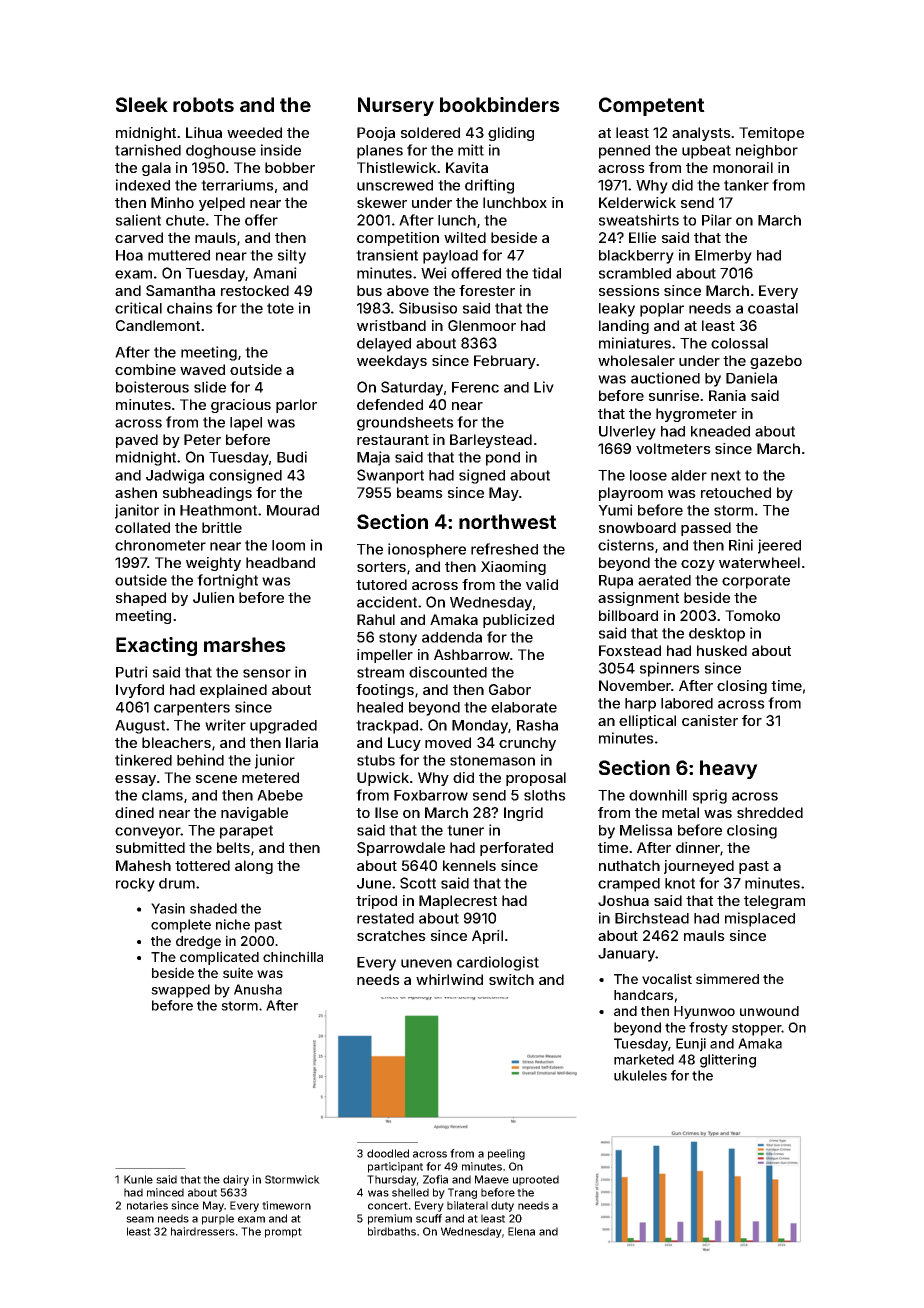  I want to click on sessions, so click(629, 290).
